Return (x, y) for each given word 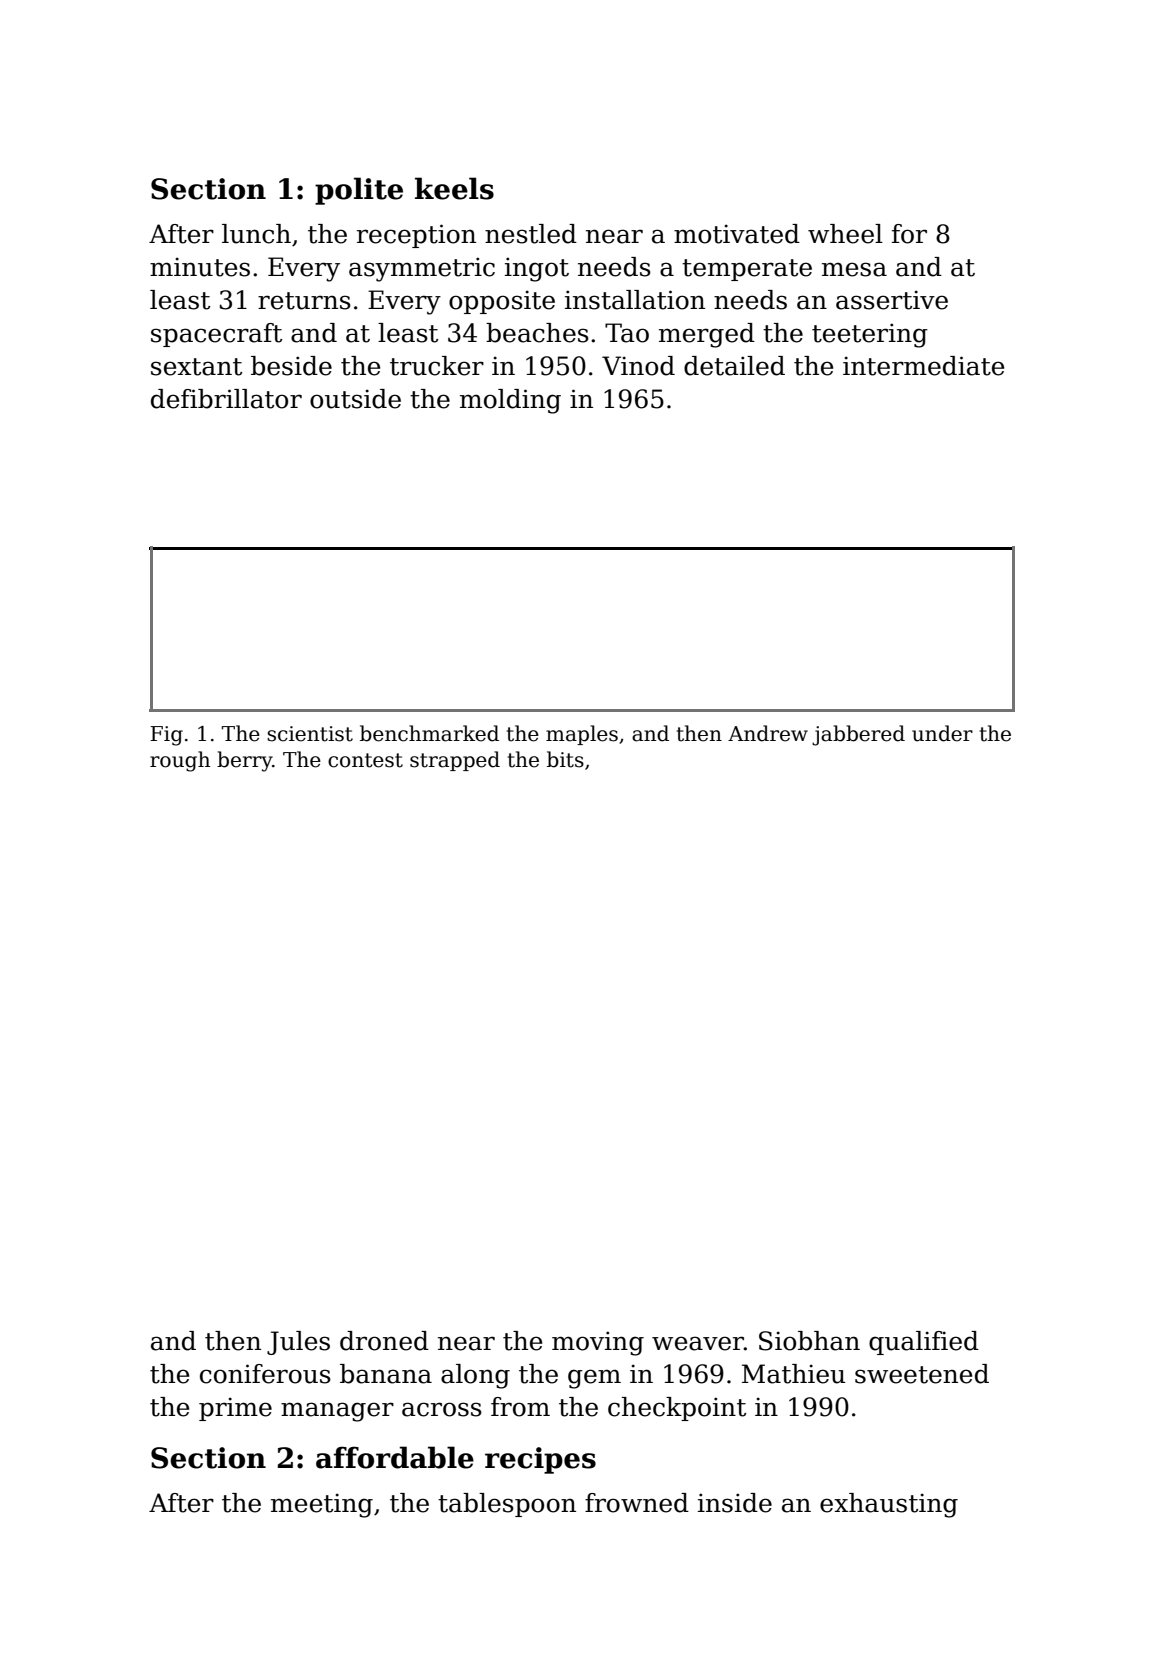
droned (384, 1341)
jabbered (858, 735)
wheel (845, 234)
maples (582, 735)
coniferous (265, 1374)
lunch (256, 234)
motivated (737, 234)
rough (180, 761)
